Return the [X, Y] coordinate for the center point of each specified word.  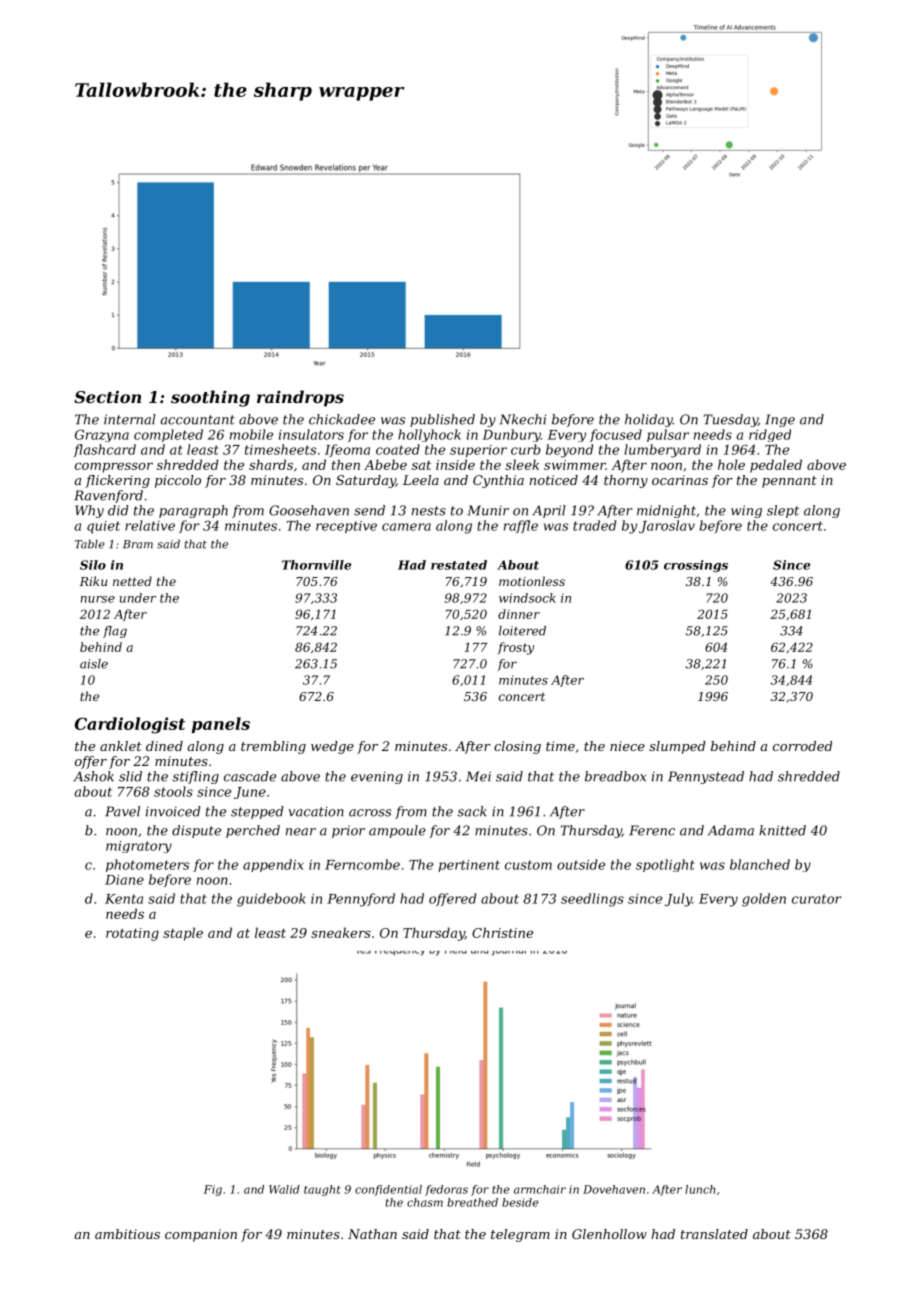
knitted [782, 830]
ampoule [397, 831]
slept [783, 511]
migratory [139, 847]
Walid [284, 1189]
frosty [516, 648]
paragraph [193, 511]
